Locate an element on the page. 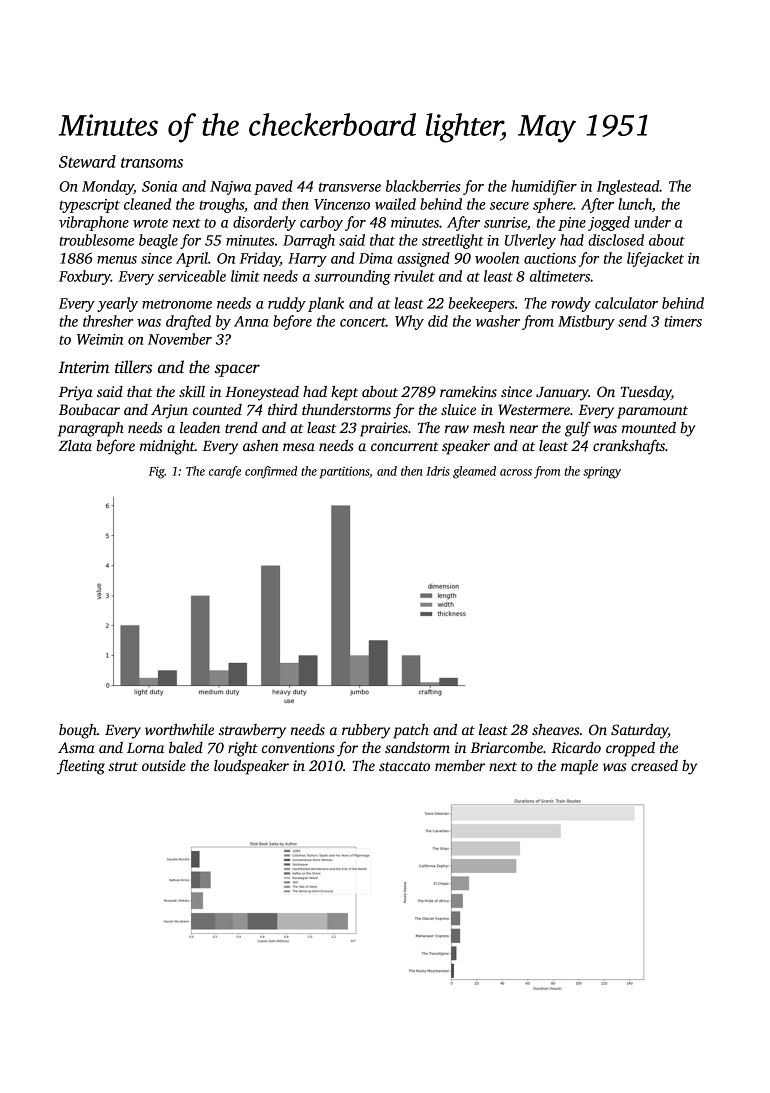 The height and width of the image is (1093, 770). Steward is located at coordinates (87, 161).
